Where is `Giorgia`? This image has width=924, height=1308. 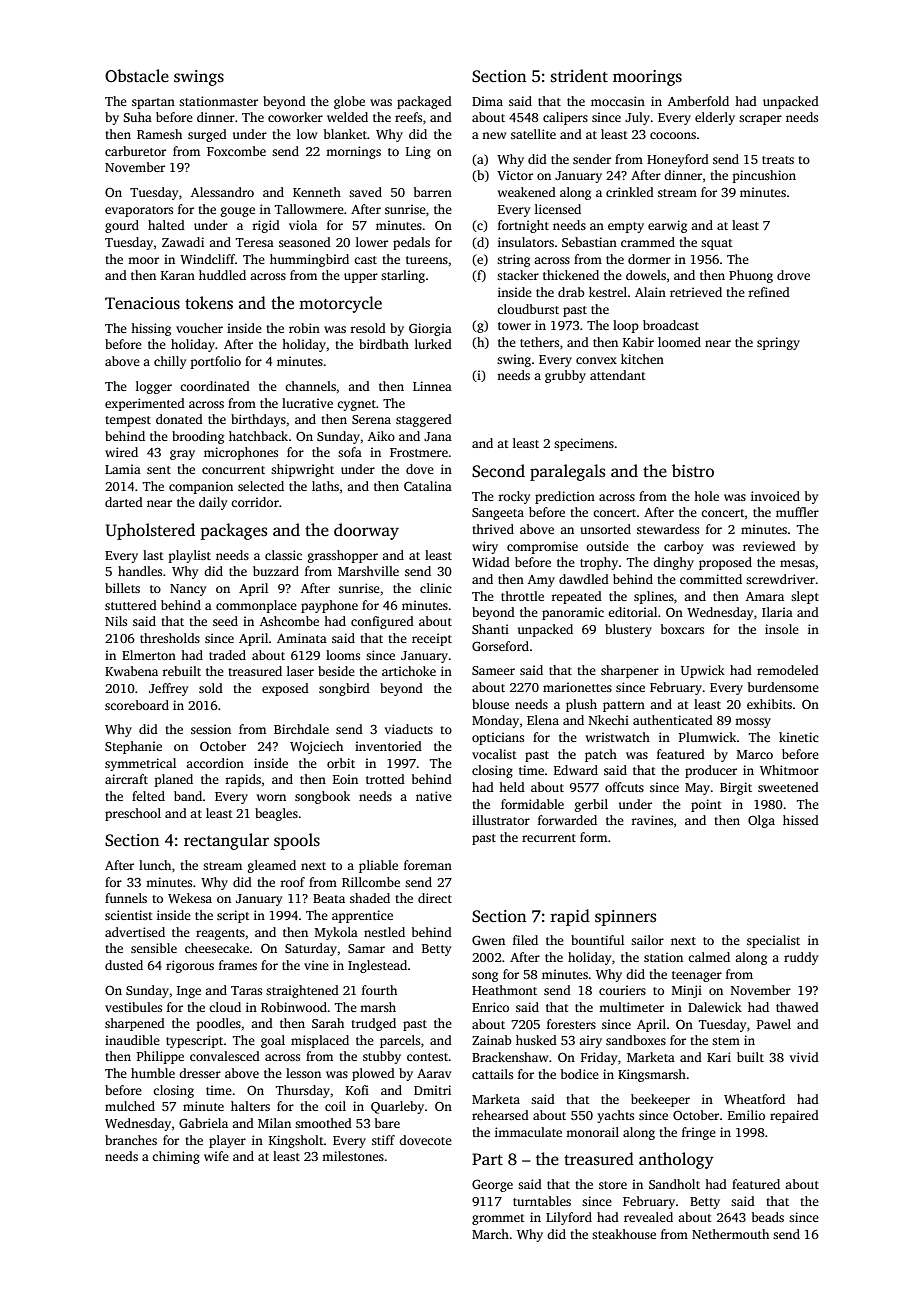
Giorgia is located at coordinates (430, 329).
